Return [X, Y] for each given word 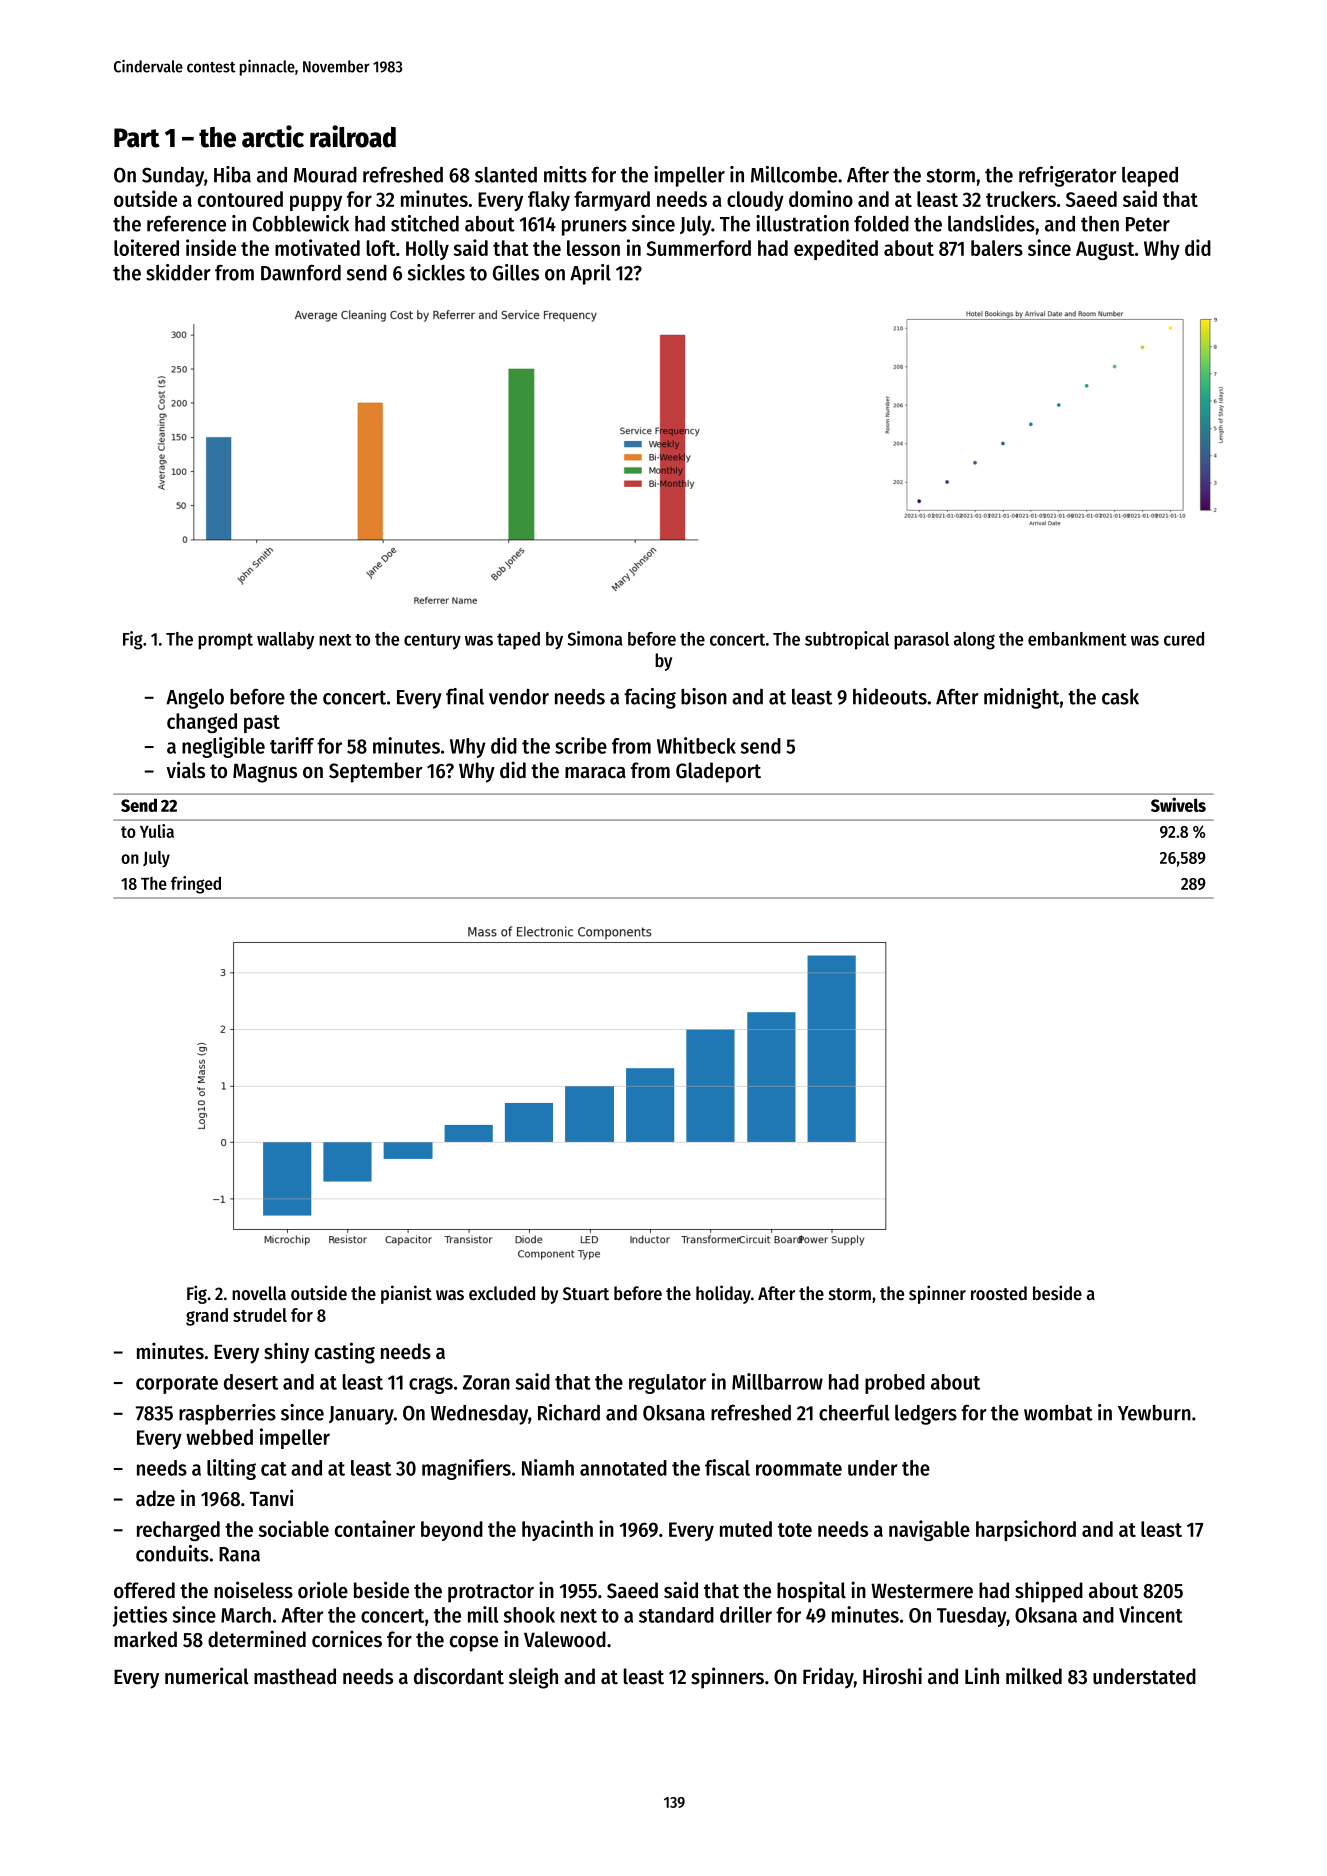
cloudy [755, 201]
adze [155, 1498]
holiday [723, 1294]
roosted [999, 1293]
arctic [273, 136]
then [1100, 224]
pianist [406, 1294]
